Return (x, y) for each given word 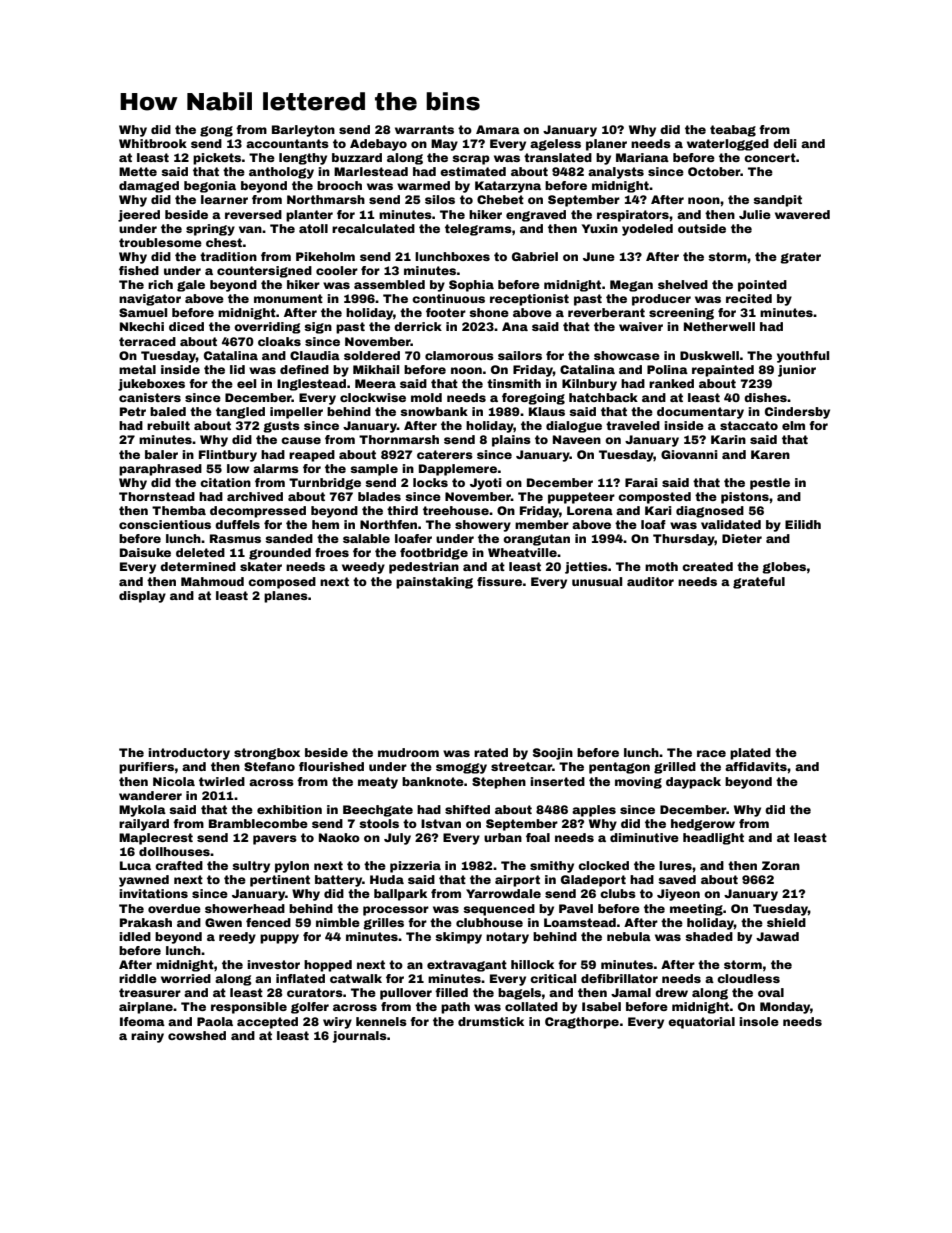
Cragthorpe (582, 1023)
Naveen (577, 439)
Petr (133, 411)
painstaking (434, 583)
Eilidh (803, 524)
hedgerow (703, 825)
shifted (467, 809)
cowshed (197, 1035)
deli (785, 143)
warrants (424, 129)
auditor (650, 581)
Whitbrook (153, 143)
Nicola (174, 781)
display (142, 597)
